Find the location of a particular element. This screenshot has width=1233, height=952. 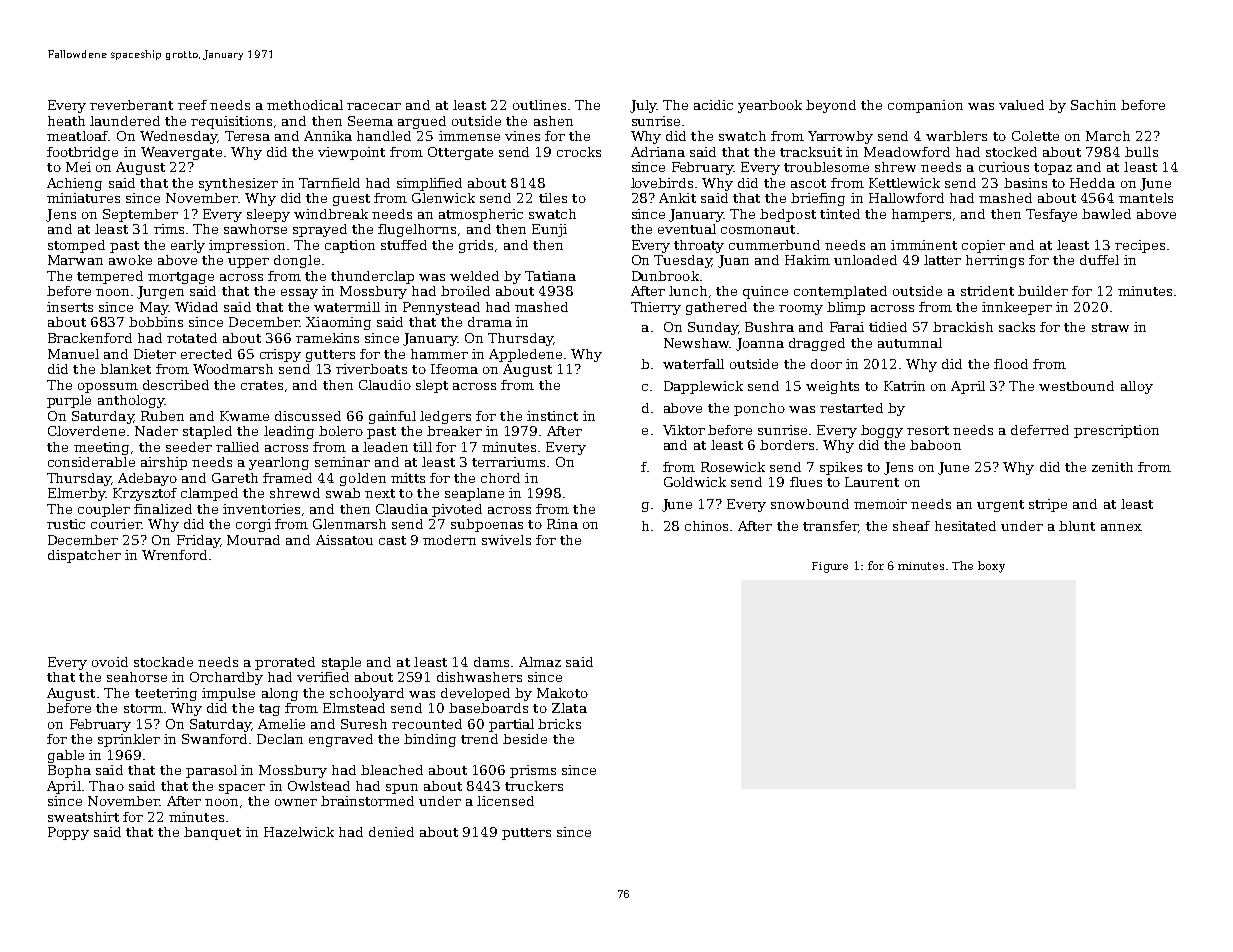

Viktor is located at coordinates (684, 430).
